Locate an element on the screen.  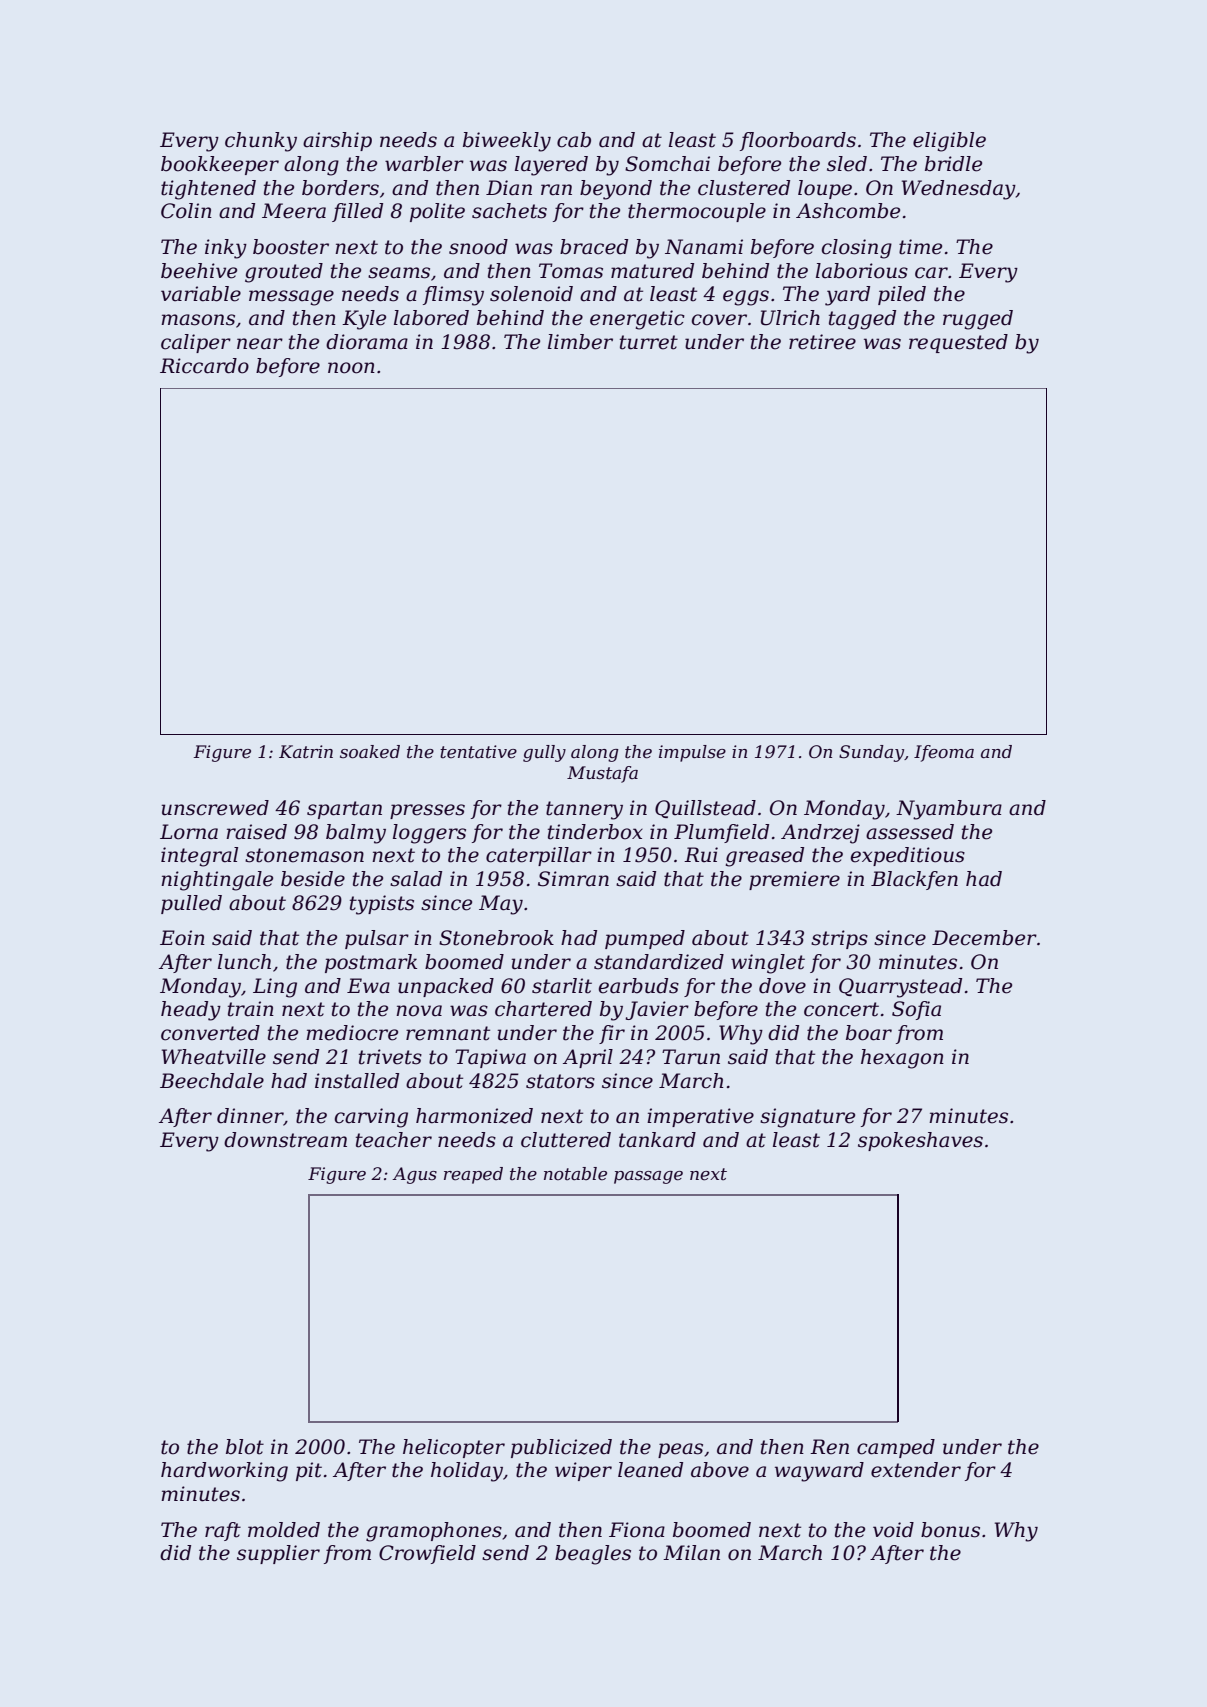
cab is located at coordinates (574, 140).
